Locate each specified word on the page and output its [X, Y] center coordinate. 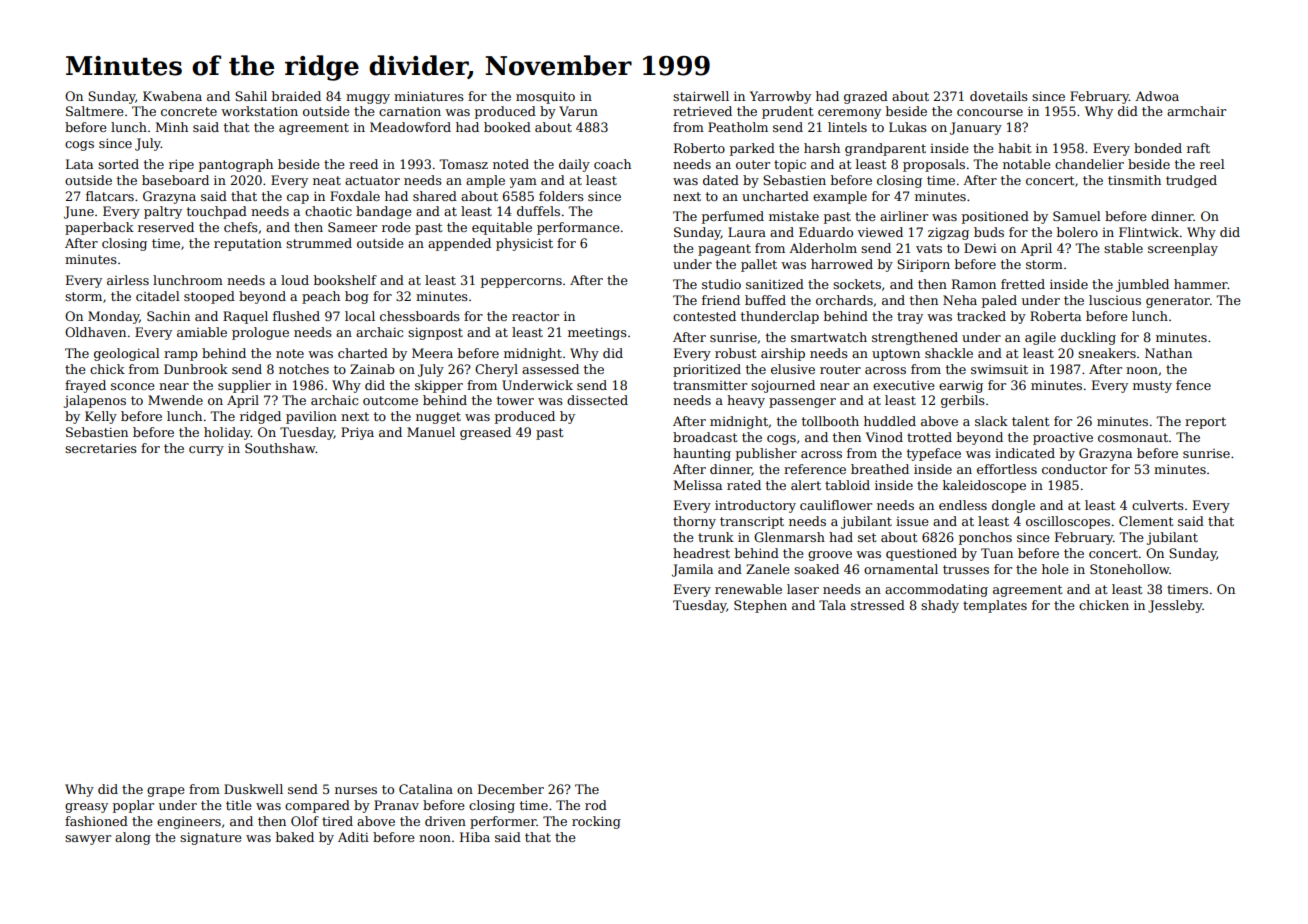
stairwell [701, 96]
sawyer [88, 840]
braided [296, 96]
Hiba [475, 837]
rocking [596, 822]
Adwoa [1157, 96]
